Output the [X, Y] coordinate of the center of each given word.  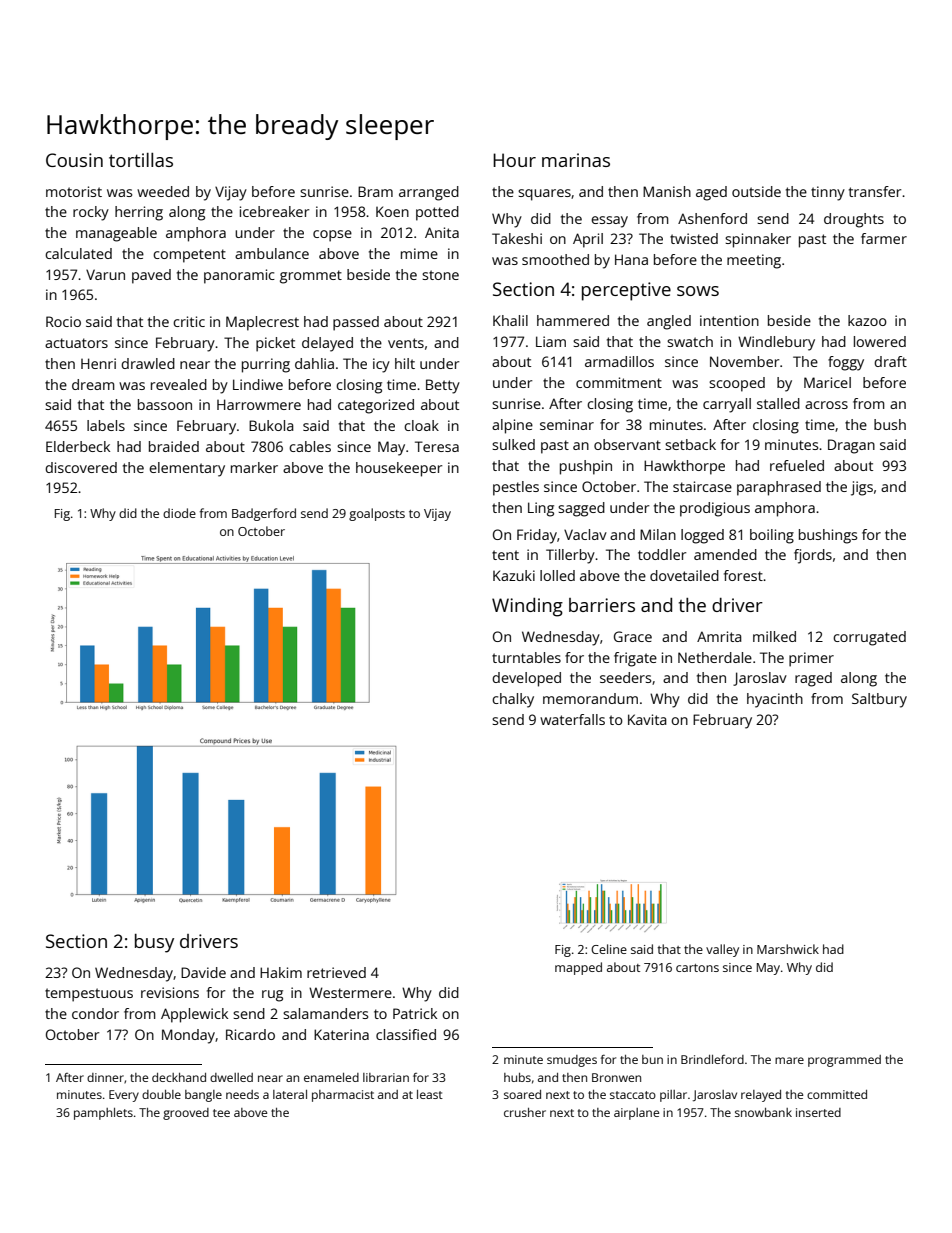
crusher [525, 1112]
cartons [697, 968]
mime [419, 253]
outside [756, 191]
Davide [203, 972]
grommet [311, 277]
